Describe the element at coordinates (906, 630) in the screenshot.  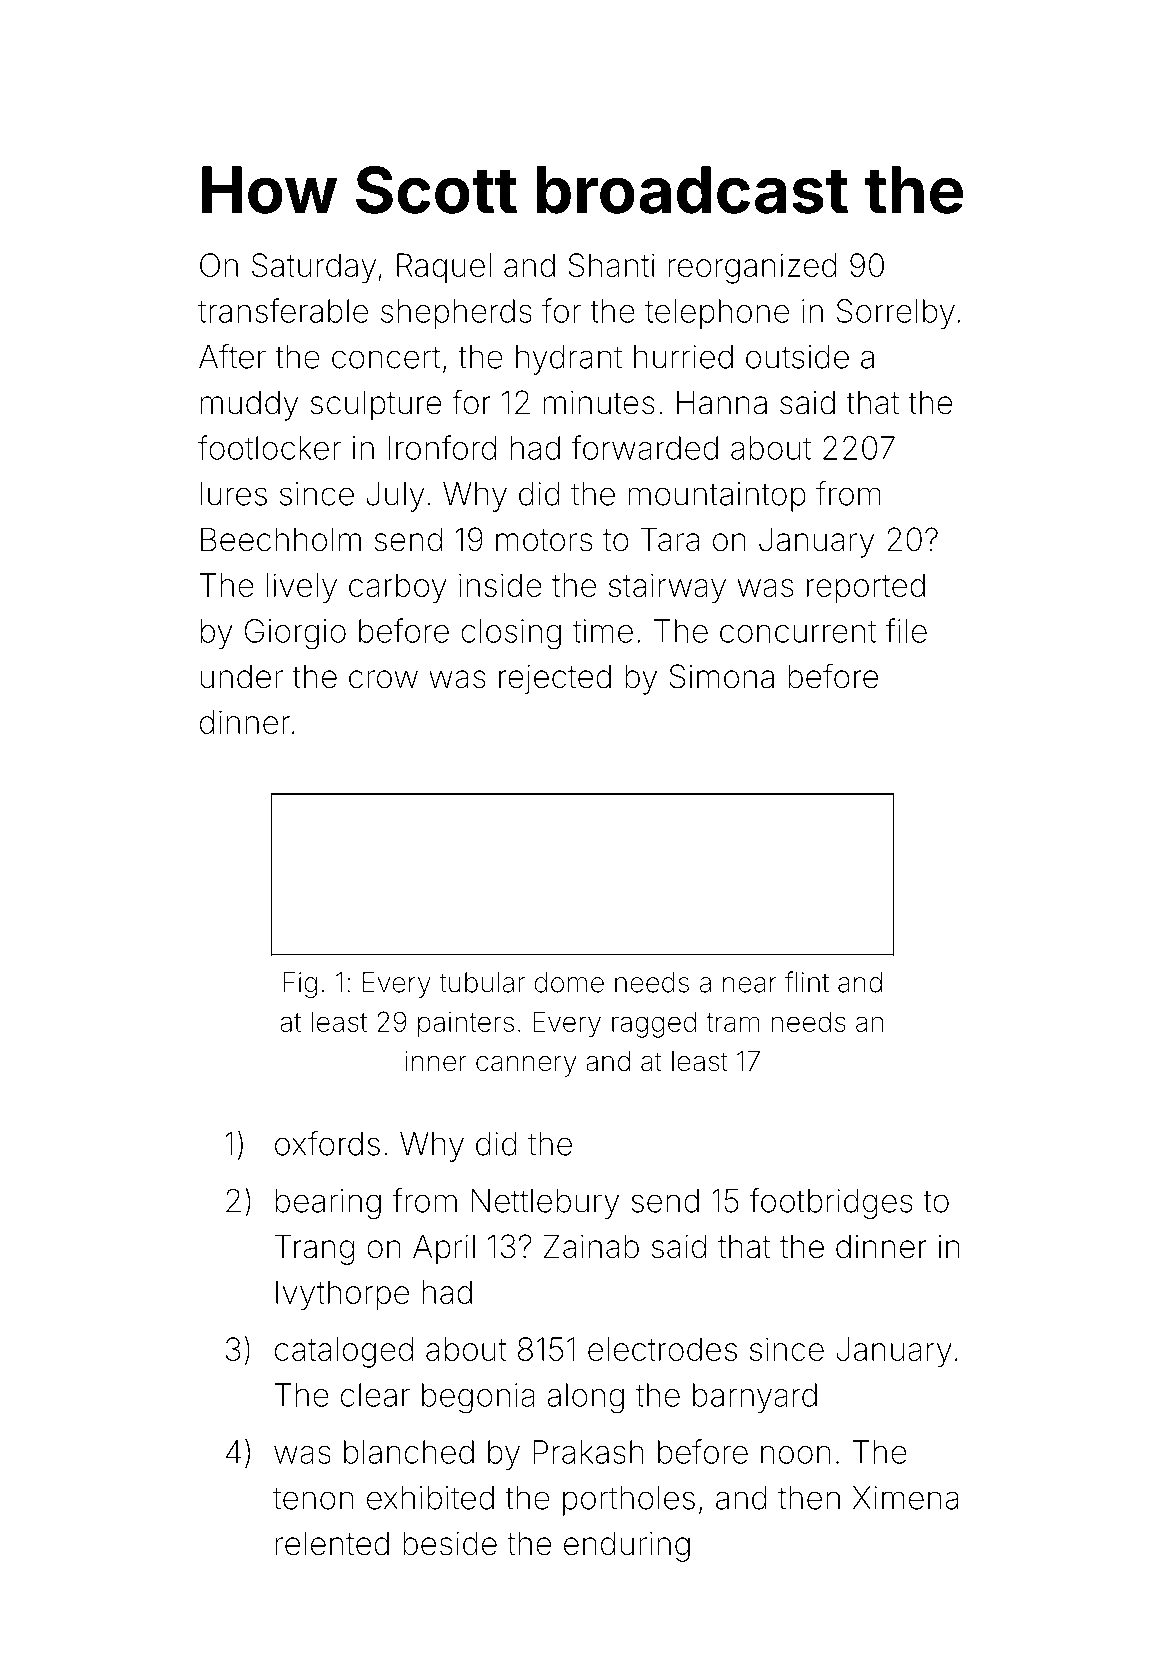
I see `file` at that location.
